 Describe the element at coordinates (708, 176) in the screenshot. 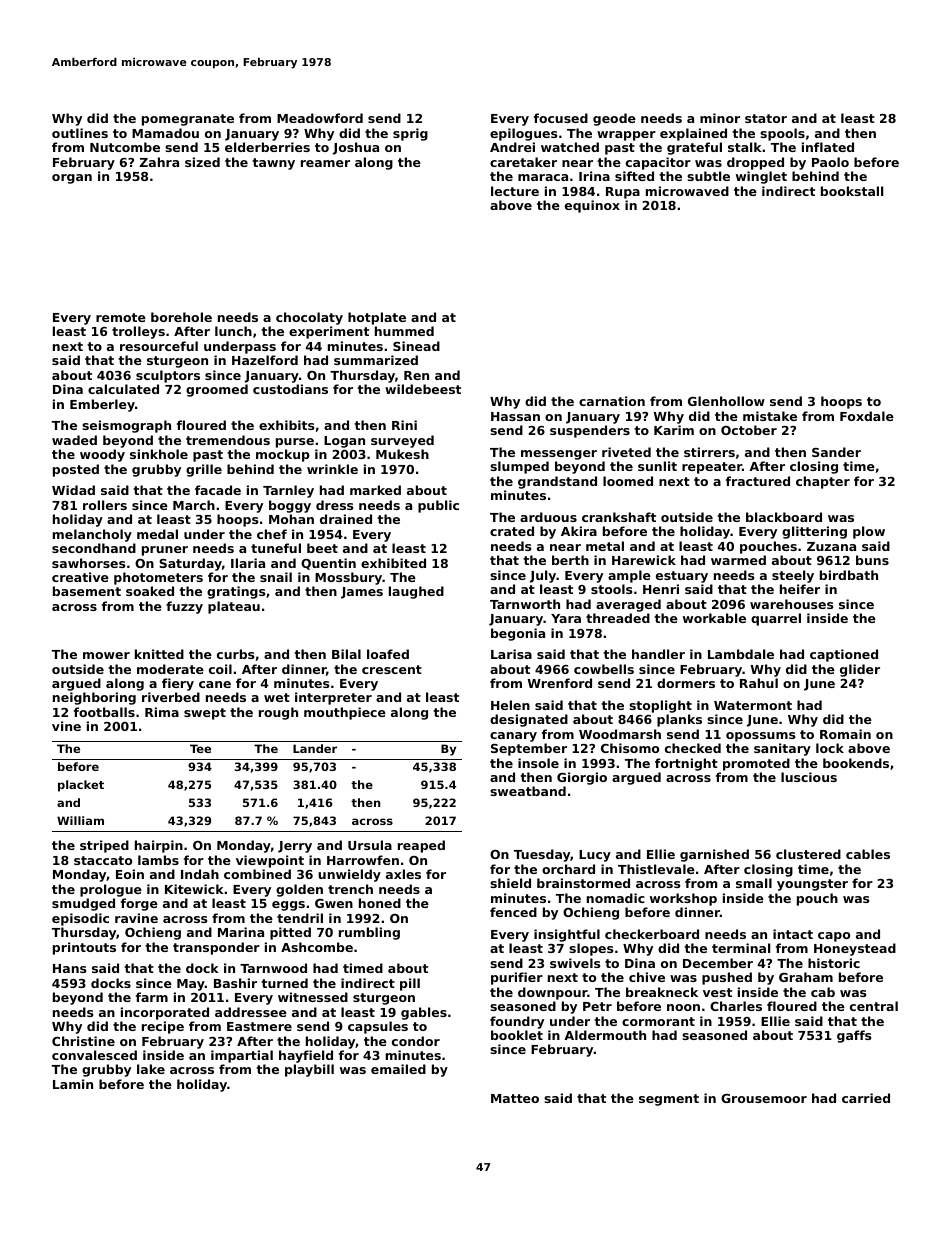

I see `subtle` at that location.
